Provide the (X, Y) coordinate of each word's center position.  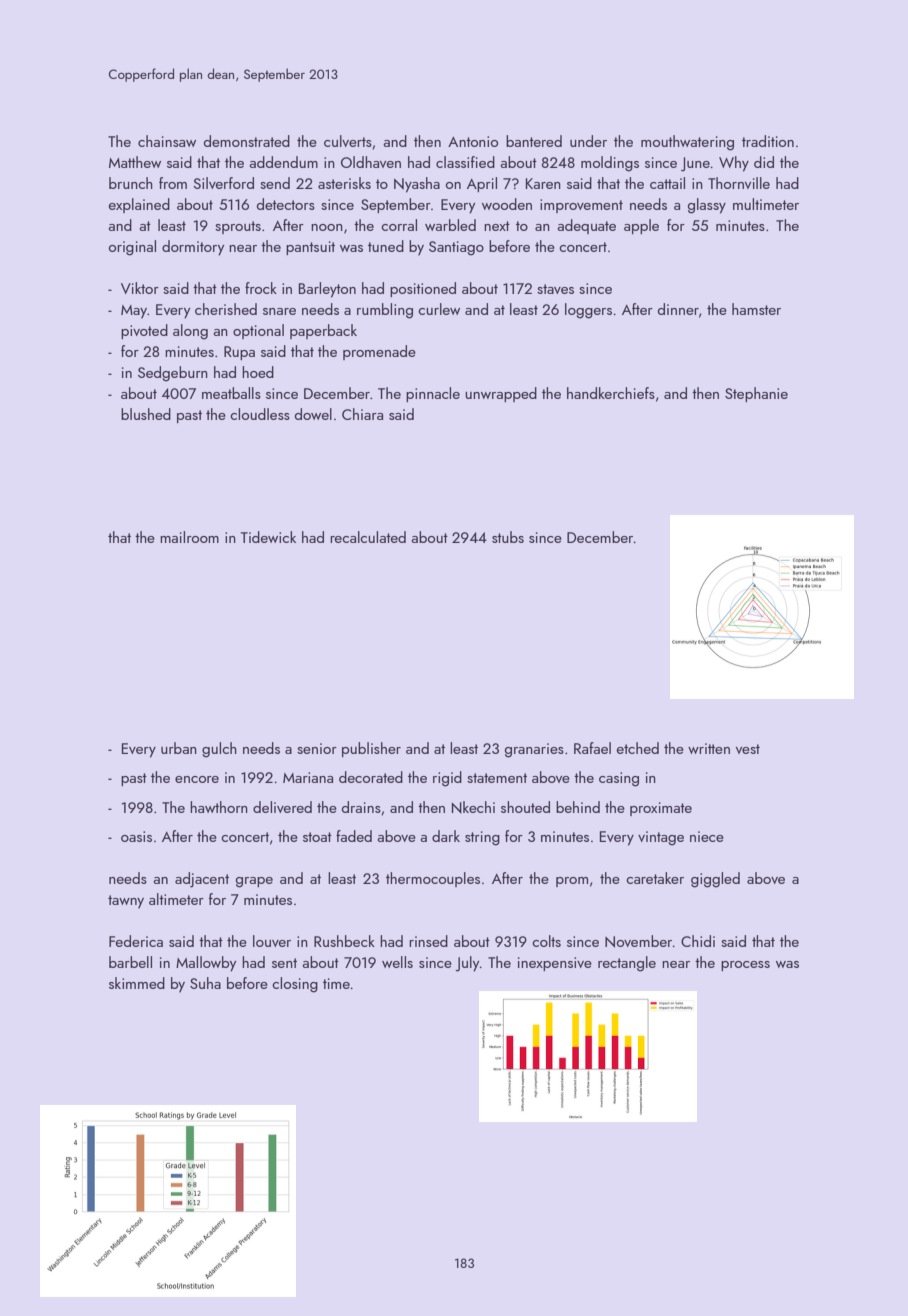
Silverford (223, 183)
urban (179, 748)
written (709, 748)
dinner (678, 309)
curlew (439, 309)
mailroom (189, 537)
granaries (534, 750)
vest (748, 749)
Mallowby (206, 964)
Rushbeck (344, 941)
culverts (348, 141)
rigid (447, 779)
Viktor (140, 288)
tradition (768, 141)
